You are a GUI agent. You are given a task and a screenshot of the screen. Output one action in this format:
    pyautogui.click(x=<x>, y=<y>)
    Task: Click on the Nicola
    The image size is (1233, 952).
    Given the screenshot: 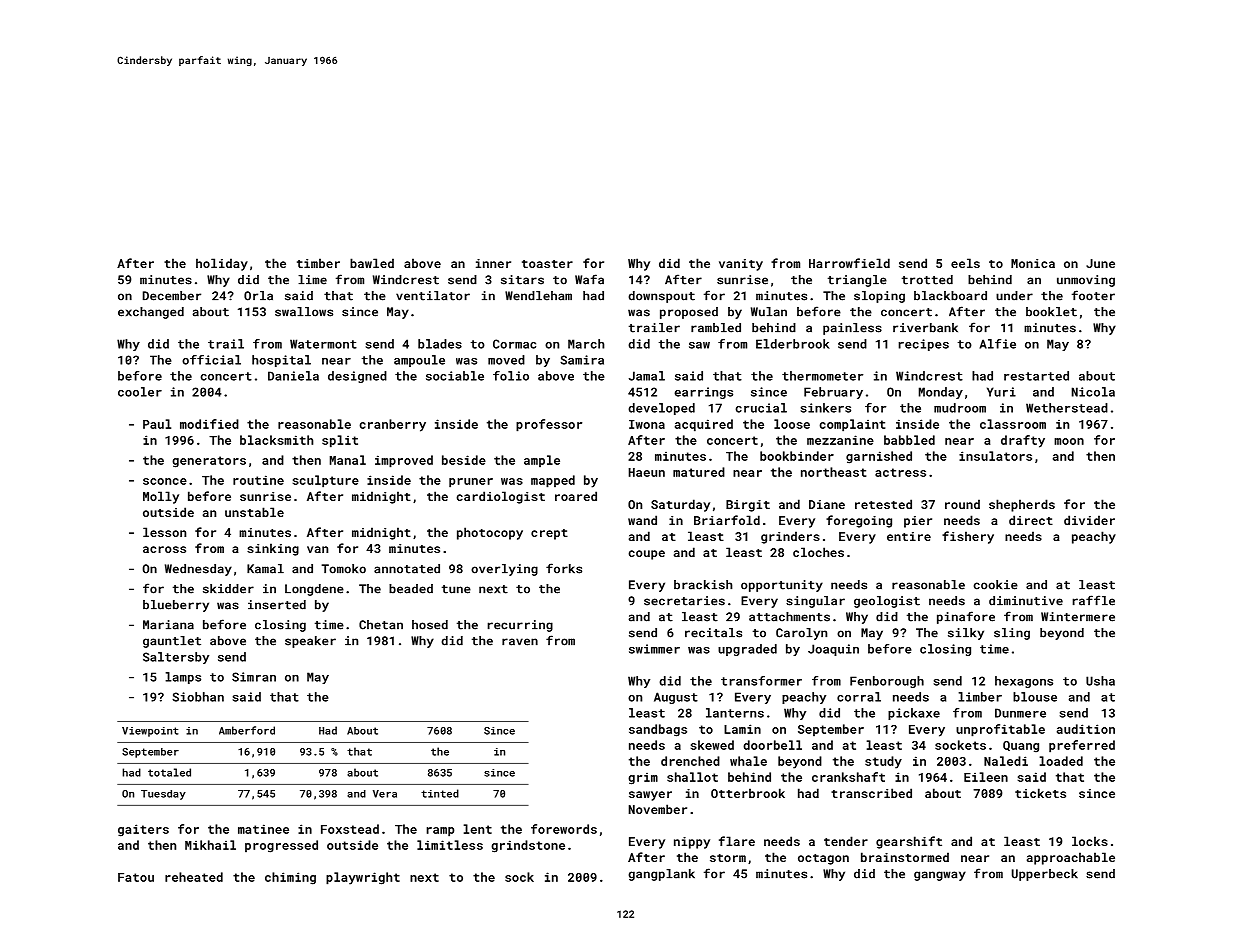 What is the action you would take?
    pyautogui.click(x=1093, y=392)
